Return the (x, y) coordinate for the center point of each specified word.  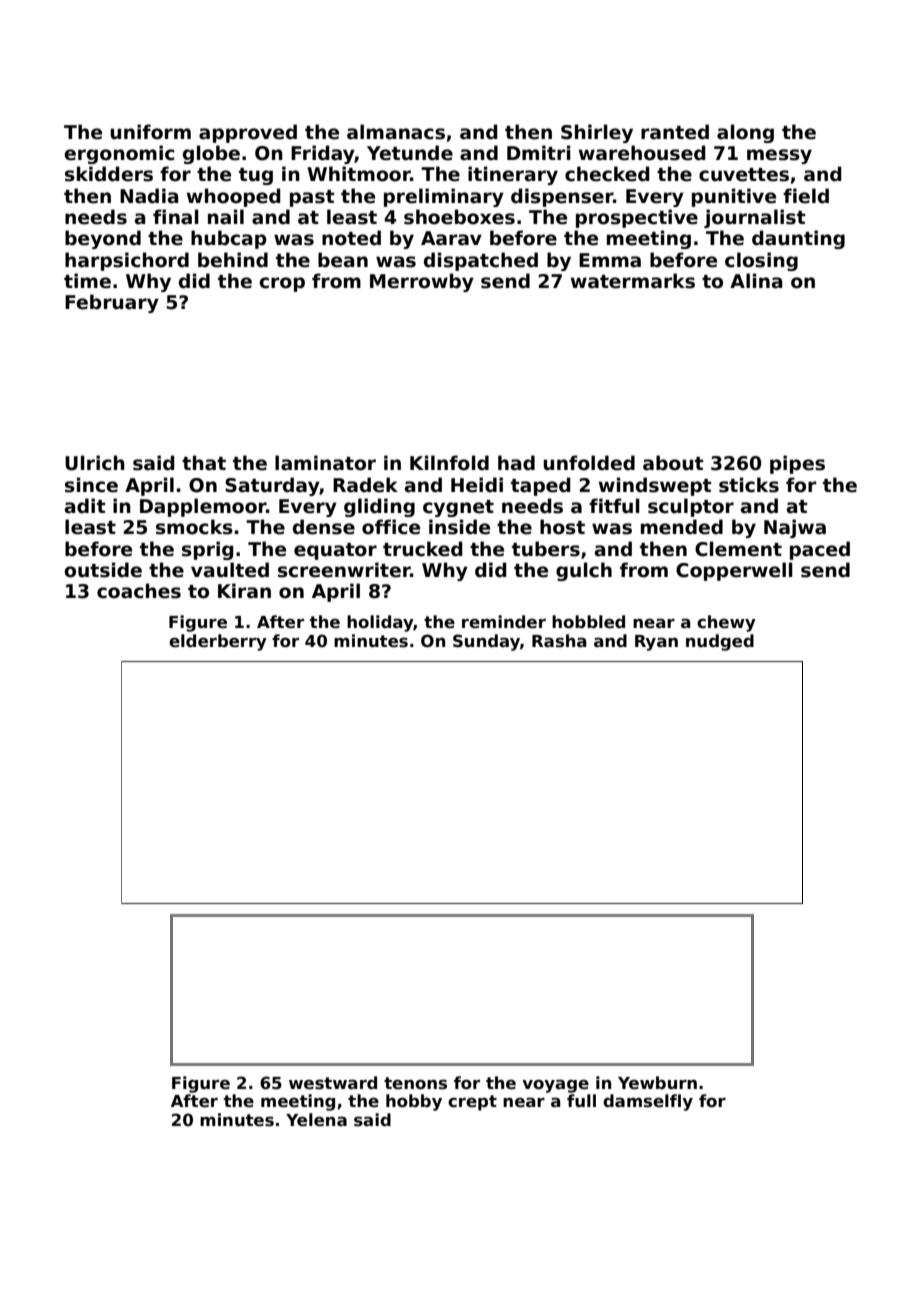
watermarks (633, 281)
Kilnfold (449, 463)
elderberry (218, 642)
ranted (675, 132)
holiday (380, 623)
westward (333, 1083)
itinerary (513, 175)
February (112, 303)
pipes (797, 464)
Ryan (656, 643)
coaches (139, 591)
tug (256, 176)
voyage (555, 1086)
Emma (610, 260)
